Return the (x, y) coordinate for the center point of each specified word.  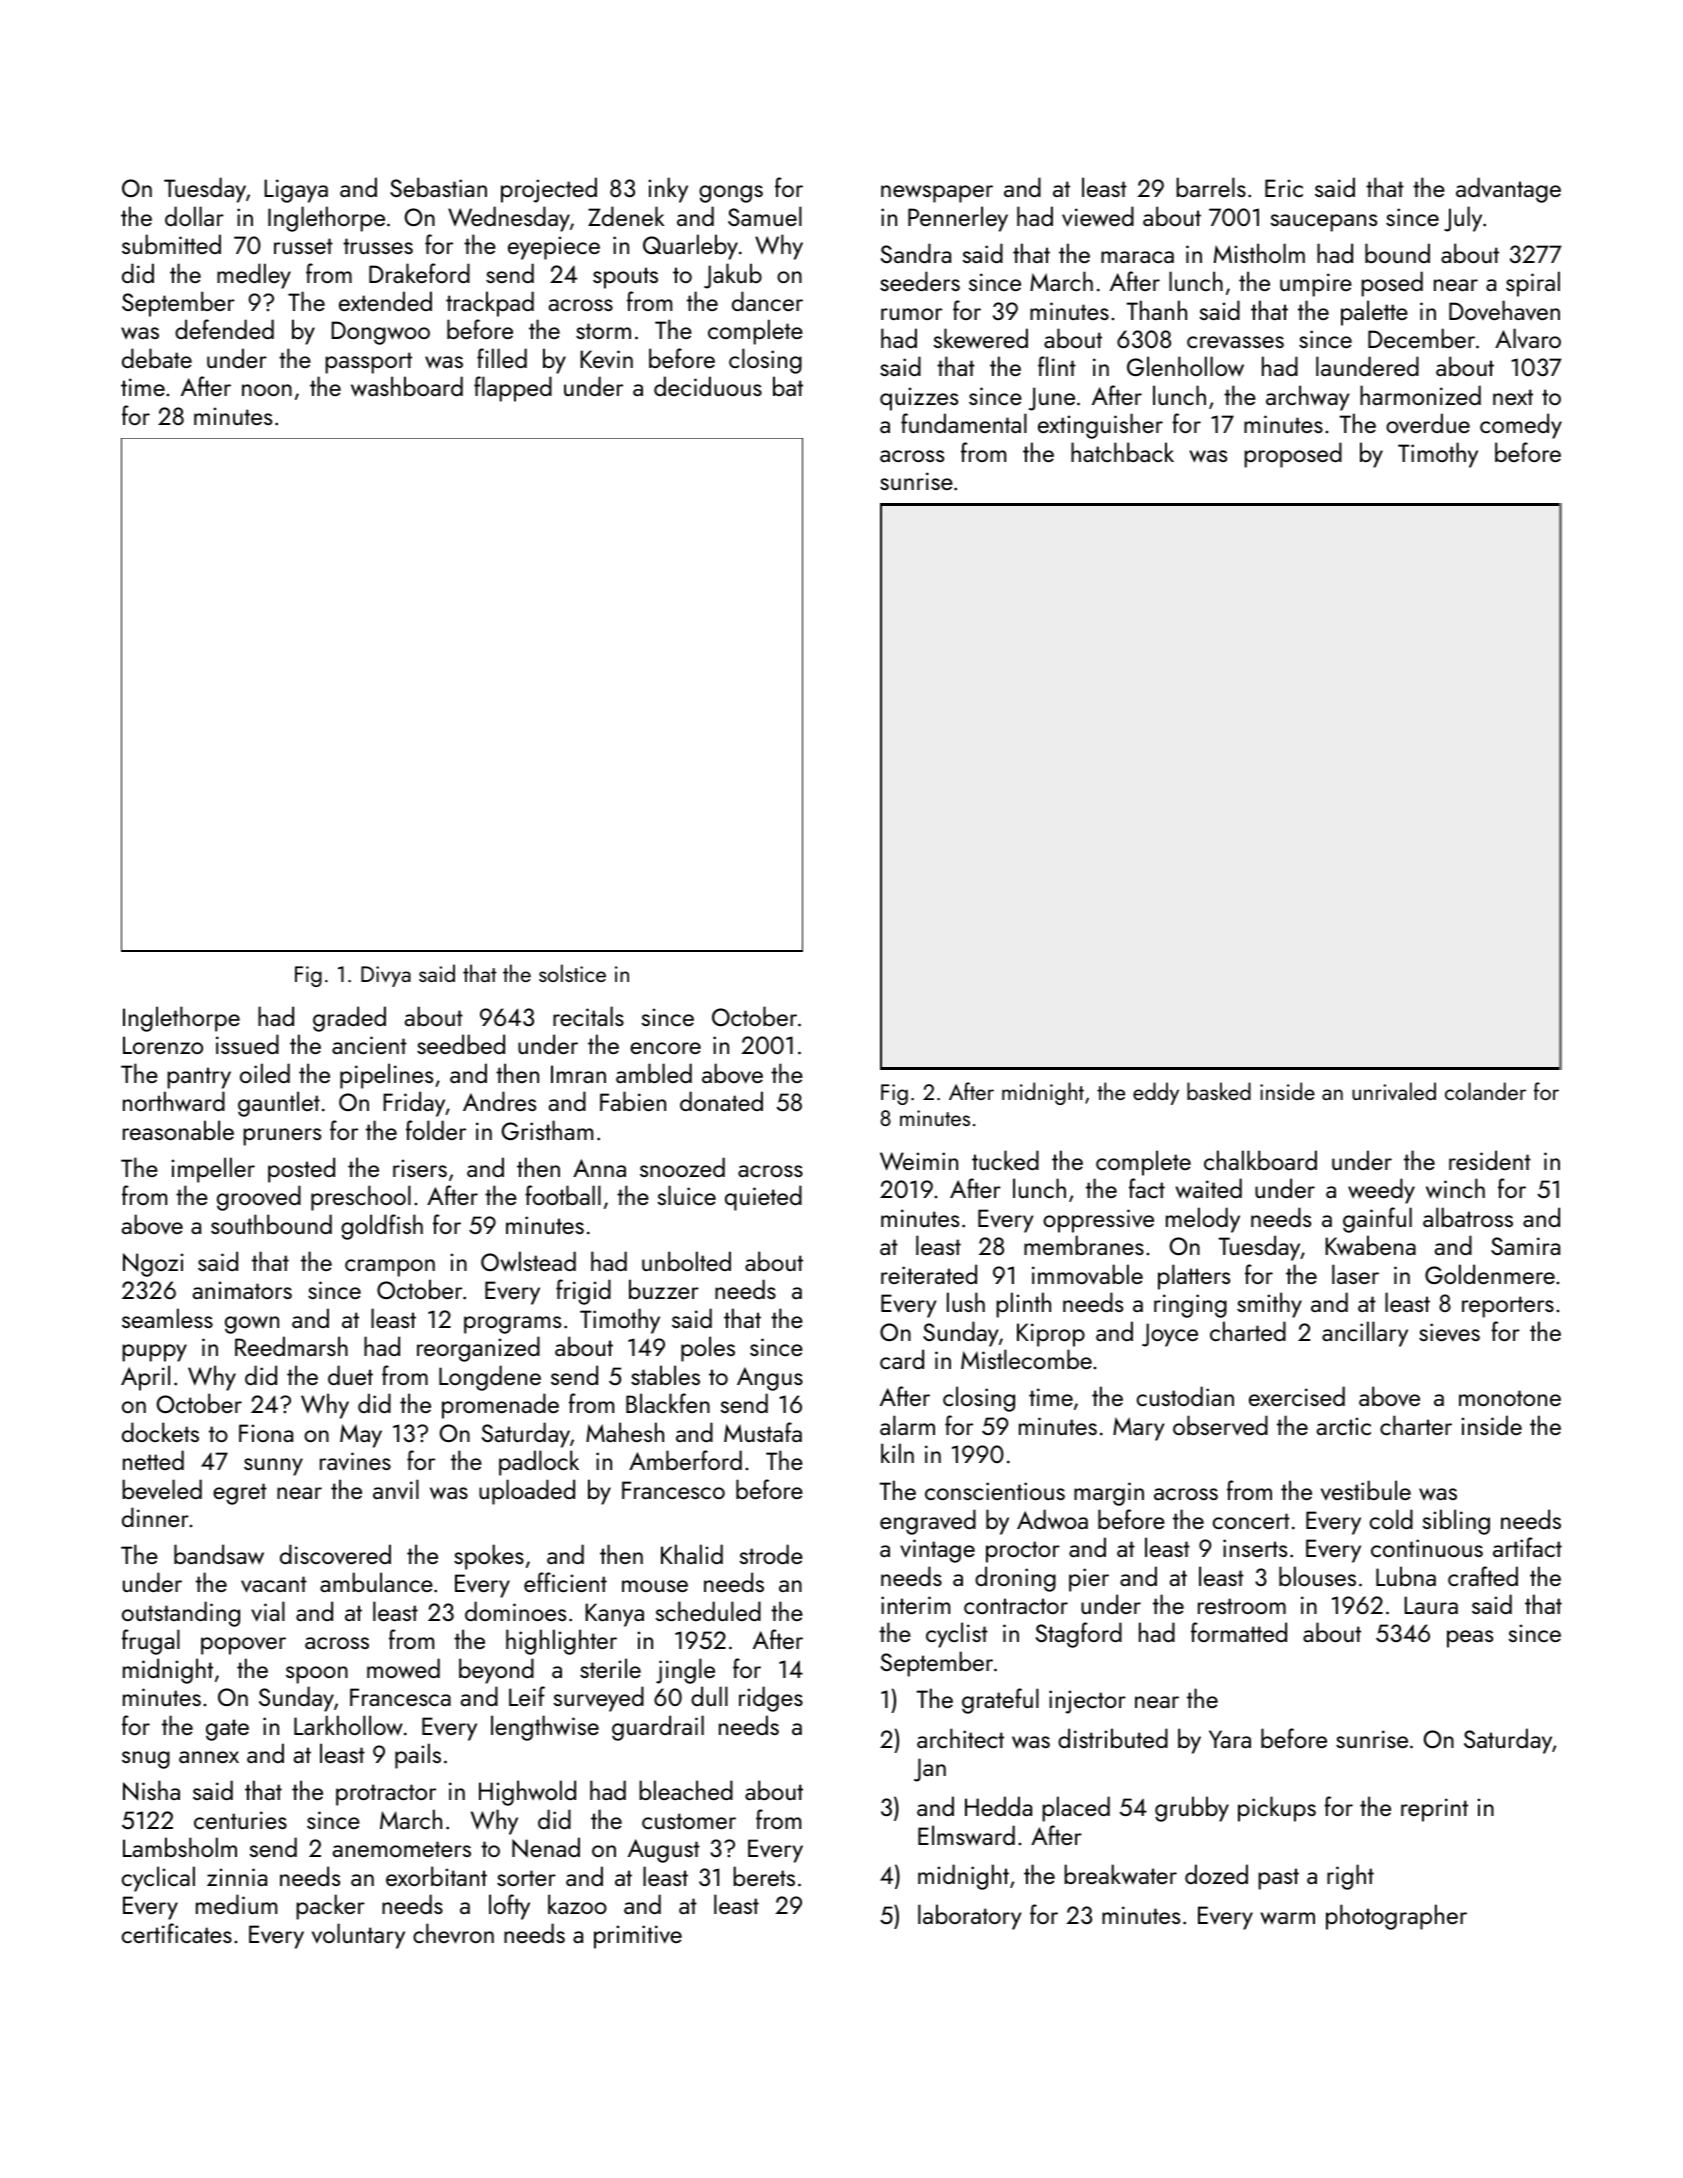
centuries (240, 1820)
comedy (1521, 426)
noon (267, 390)
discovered (335, 1554)
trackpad (490, 304)
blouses (1317, 1576)
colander (1485, 1091)
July (1463, 219)
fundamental (964, 423)
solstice (572, 973)
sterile (610, 1668)
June (1052, 399)
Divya (386, 976)
